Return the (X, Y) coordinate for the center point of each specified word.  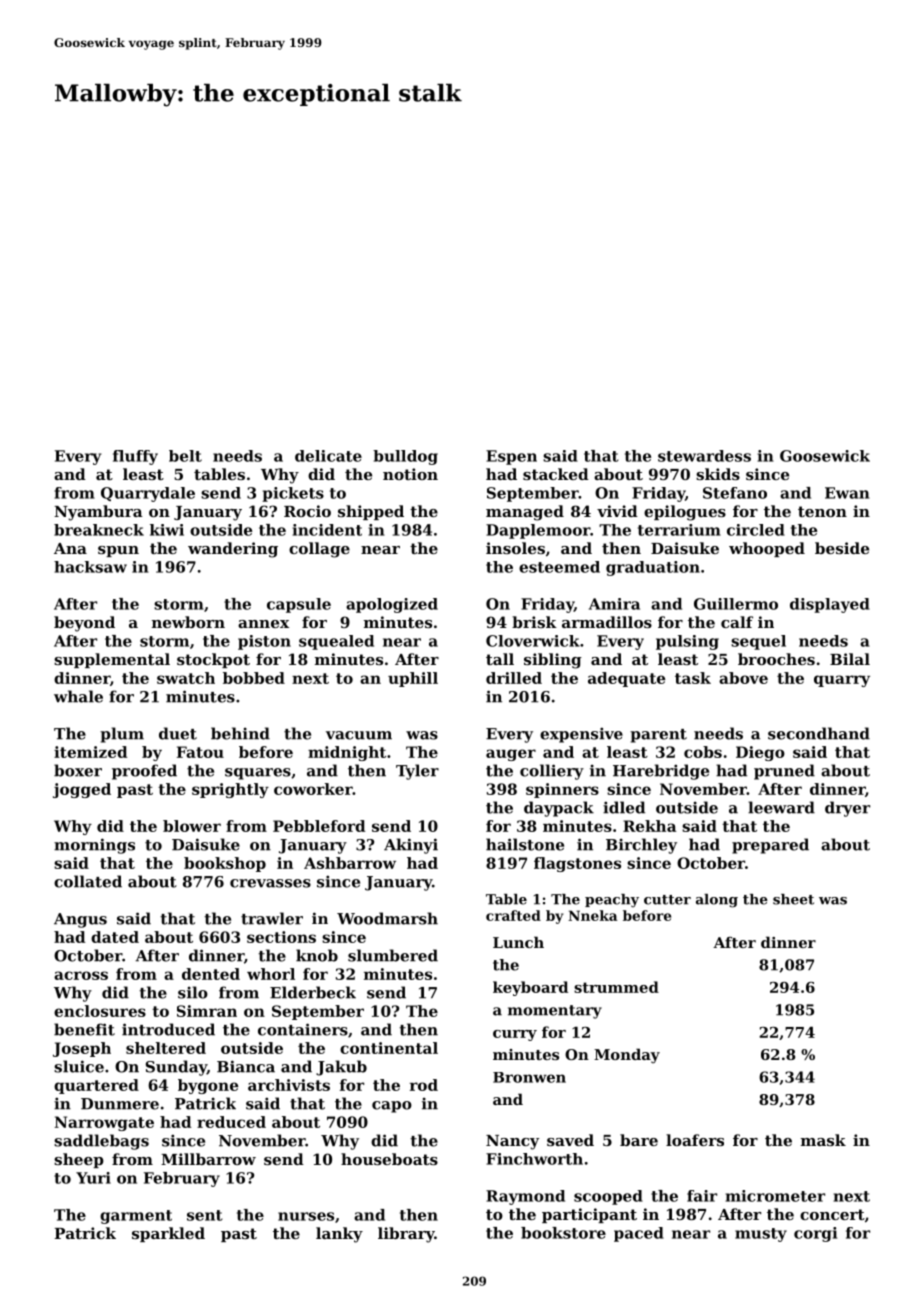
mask (823, 1140)
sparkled (168, 1234)
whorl (271, 974)
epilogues (685, 513)
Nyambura (98, 513)
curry (515, 1035)
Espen (511, 457)
